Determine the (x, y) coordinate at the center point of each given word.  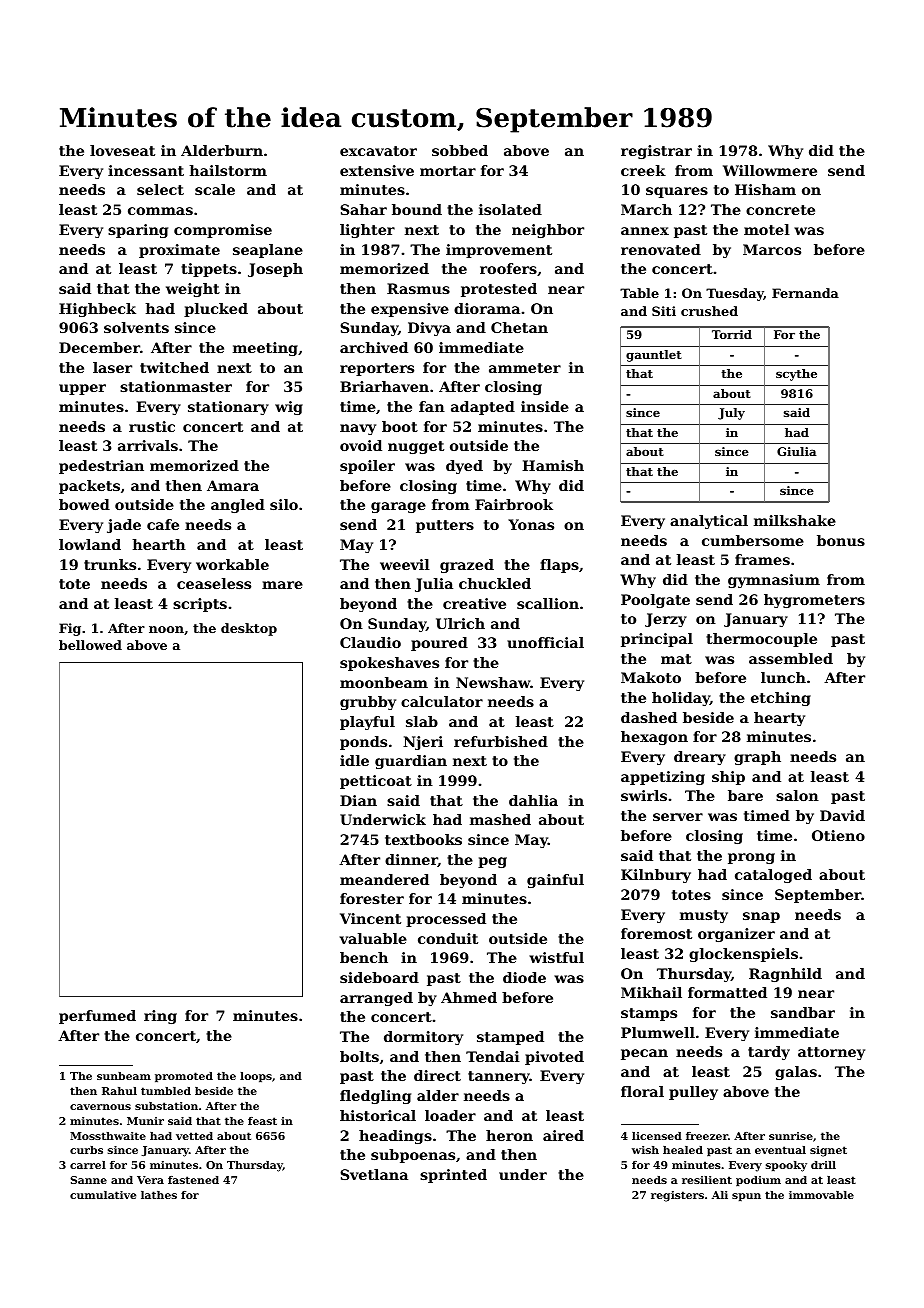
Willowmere (770, 170)
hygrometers (814, 601)
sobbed (460, 150)
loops (256, 1077)
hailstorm (228, 170)
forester (372, 898)
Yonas (531, 524)
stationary (228, 408)
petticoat (376, 782)
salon (797, 795)
